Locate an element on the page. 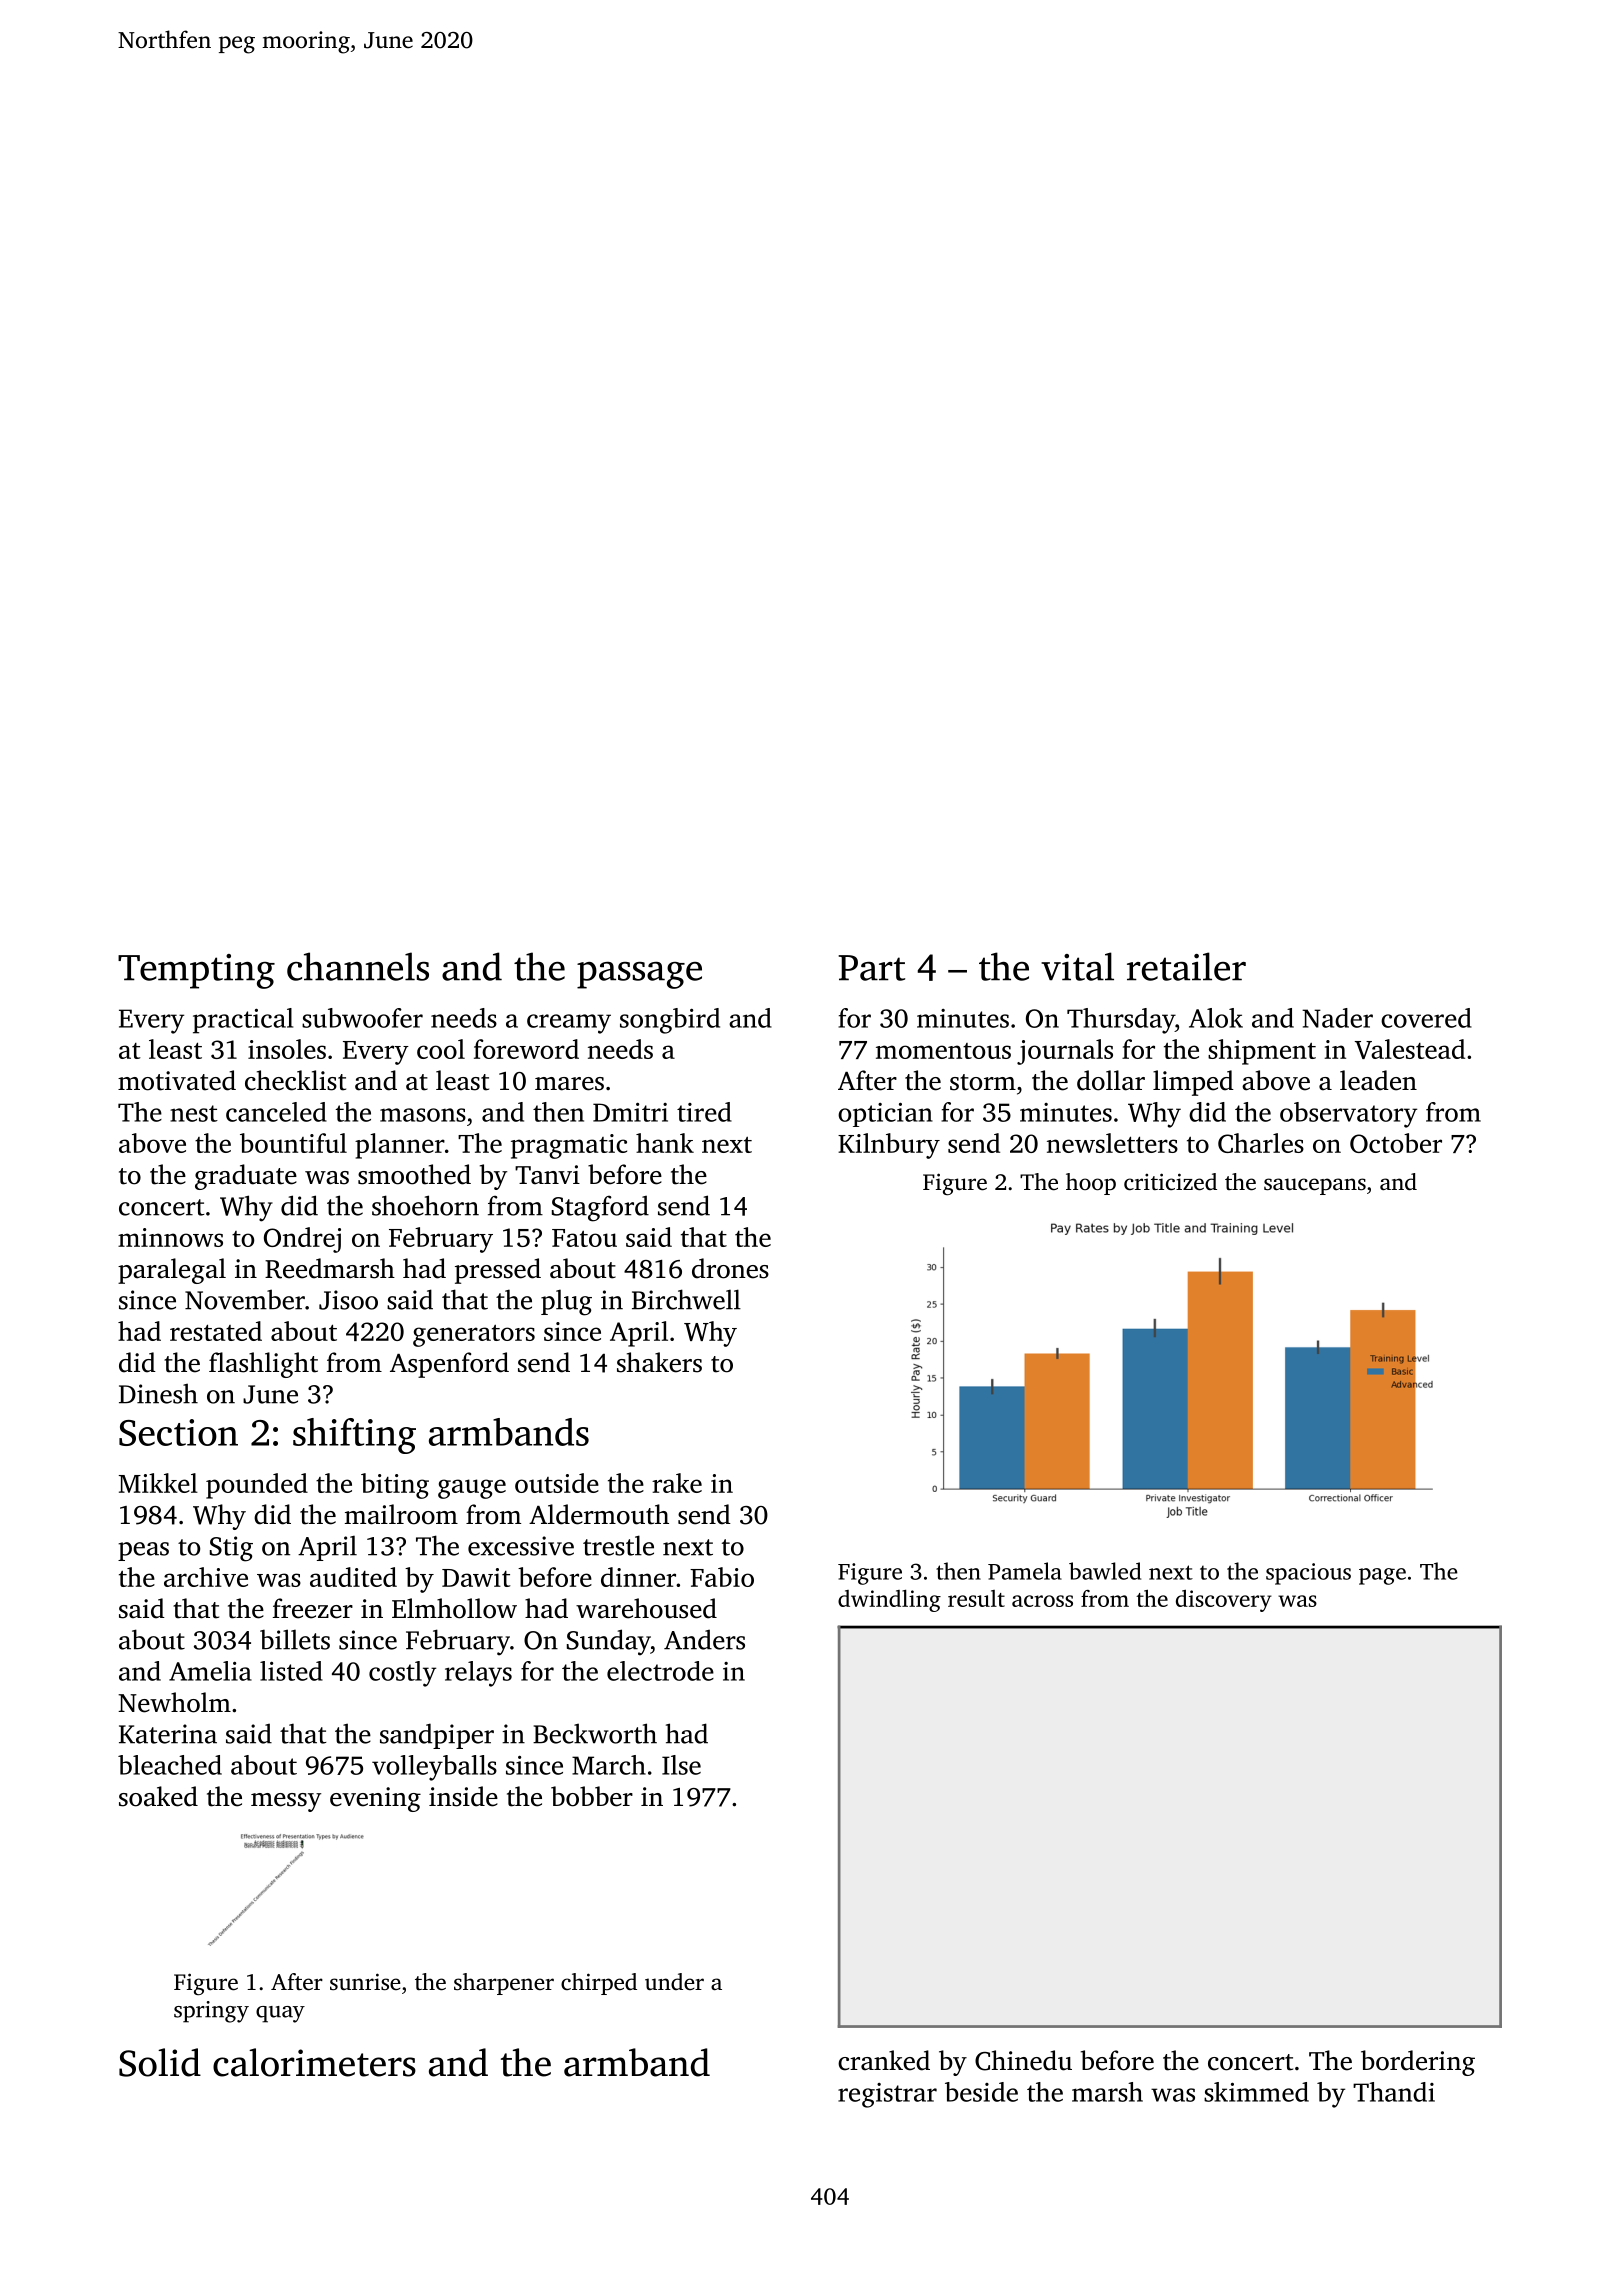  page is located at coordinates (1382, 1576).
